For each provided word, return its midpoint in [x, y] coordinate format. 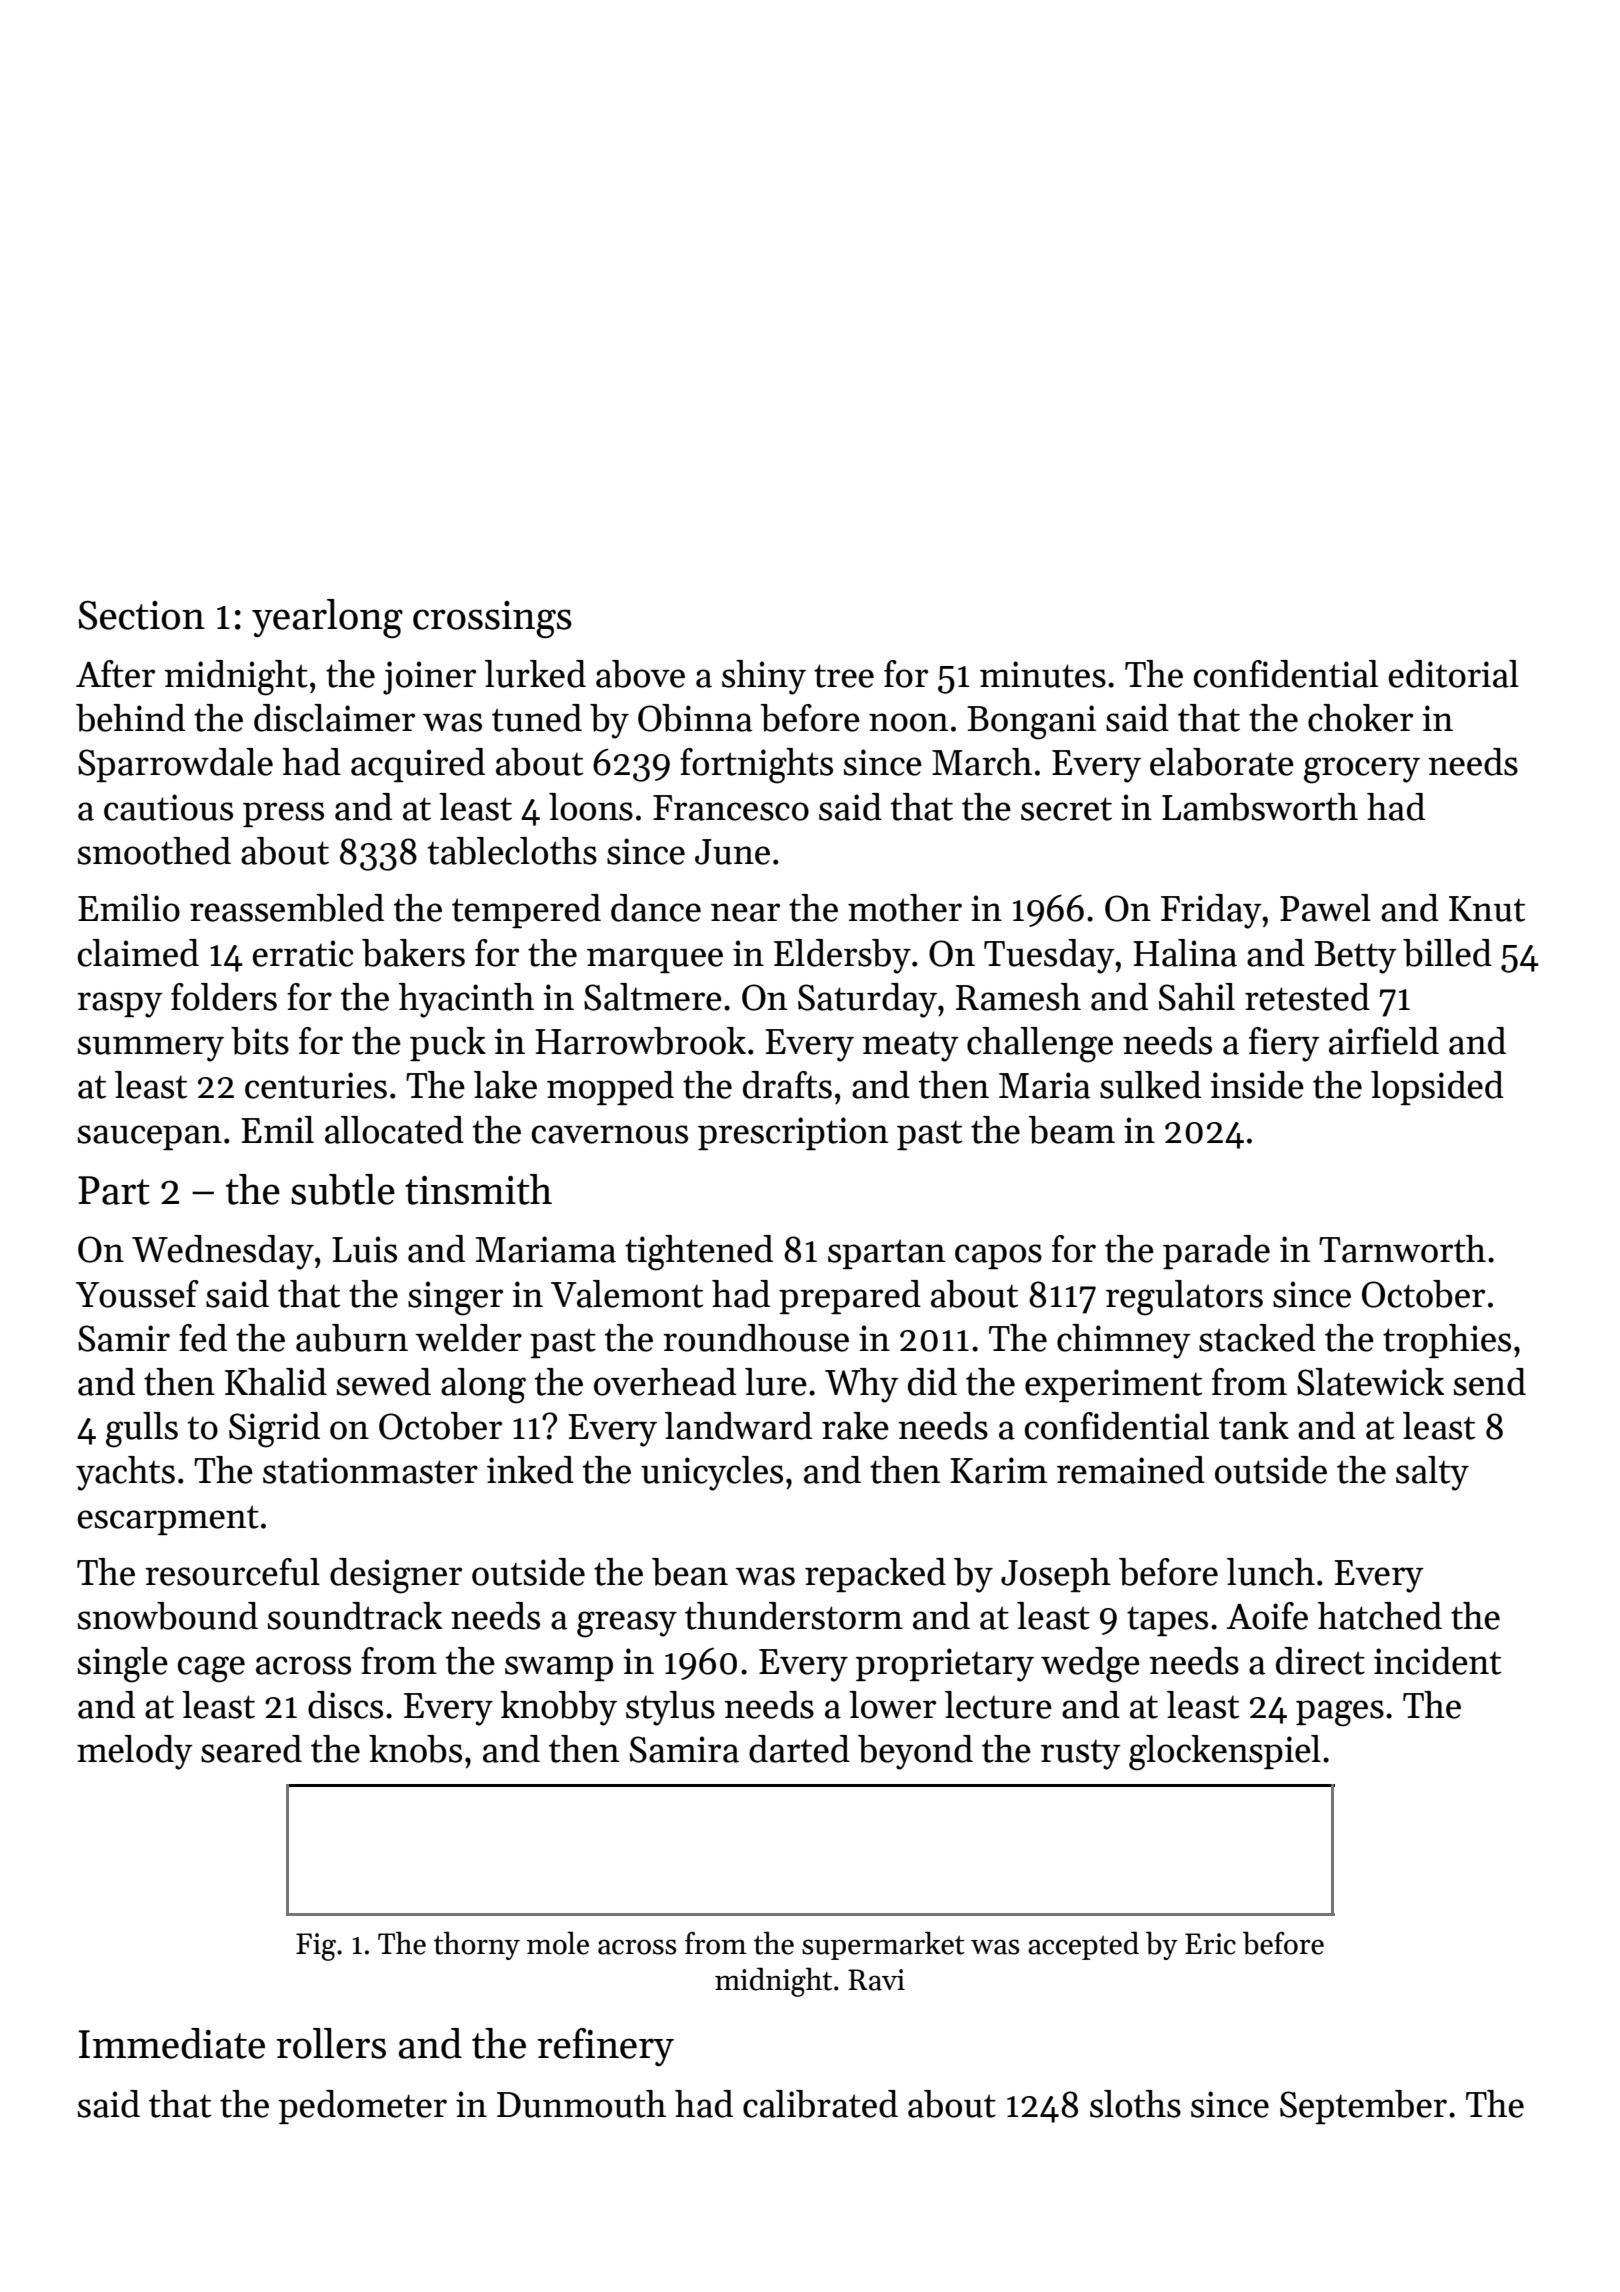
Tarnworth [1402, 1249]
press [283, 814]
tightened [699, 1253]
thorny [477, 1945]
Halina [1185, 953]
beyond [915, 1752]
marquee [655, 960]
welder [469, 1338]
